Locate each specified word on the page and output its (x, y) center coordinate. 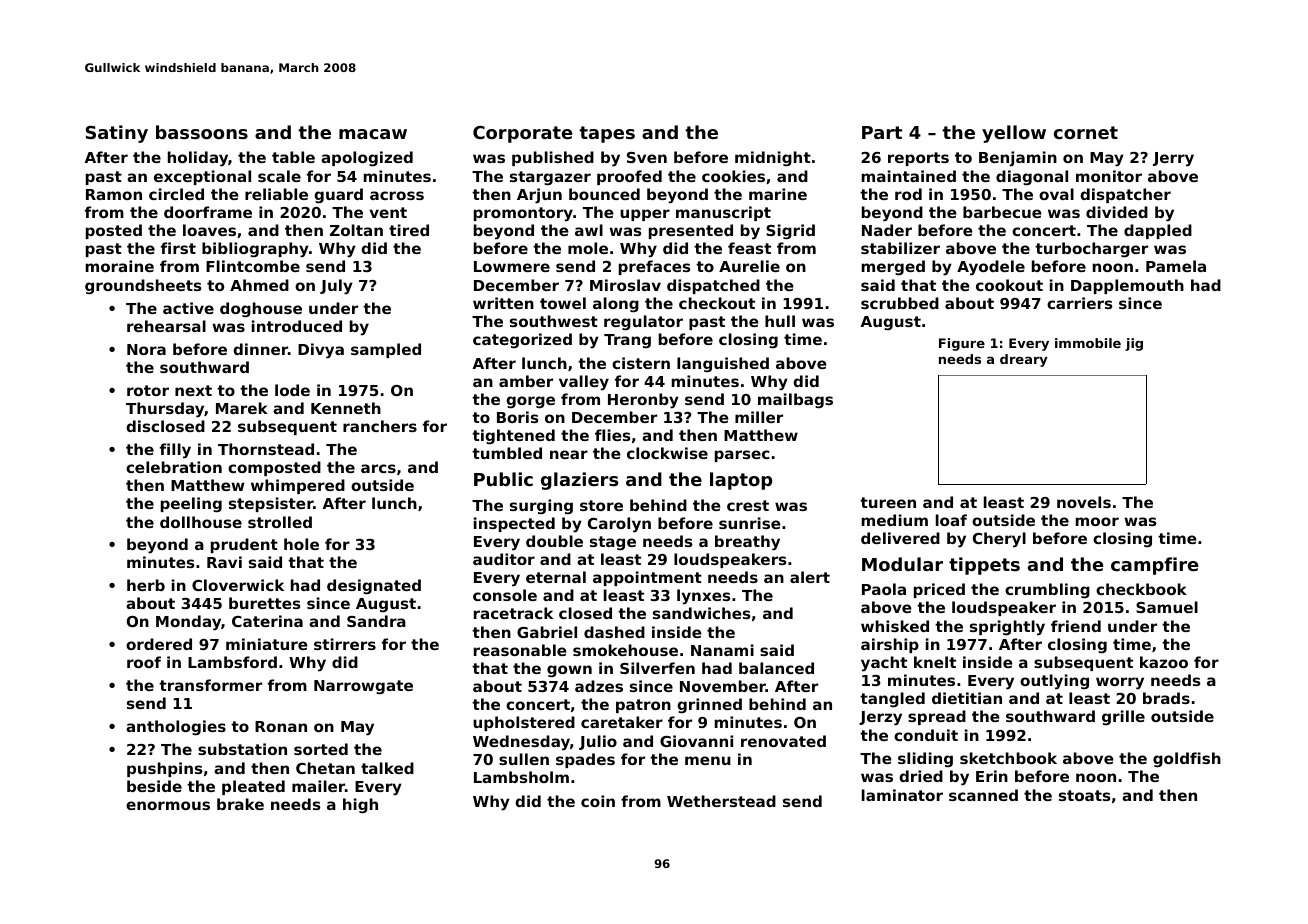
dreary (1024, 360)
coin (598, 801)
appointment (647, 578)
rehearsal (166, 326)
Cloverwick (238, 585)
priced (939, 590)
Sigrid (790, 232)
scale (279, 176)
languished (723, 364)
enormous (168, 805)
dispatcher (1125, 195)
